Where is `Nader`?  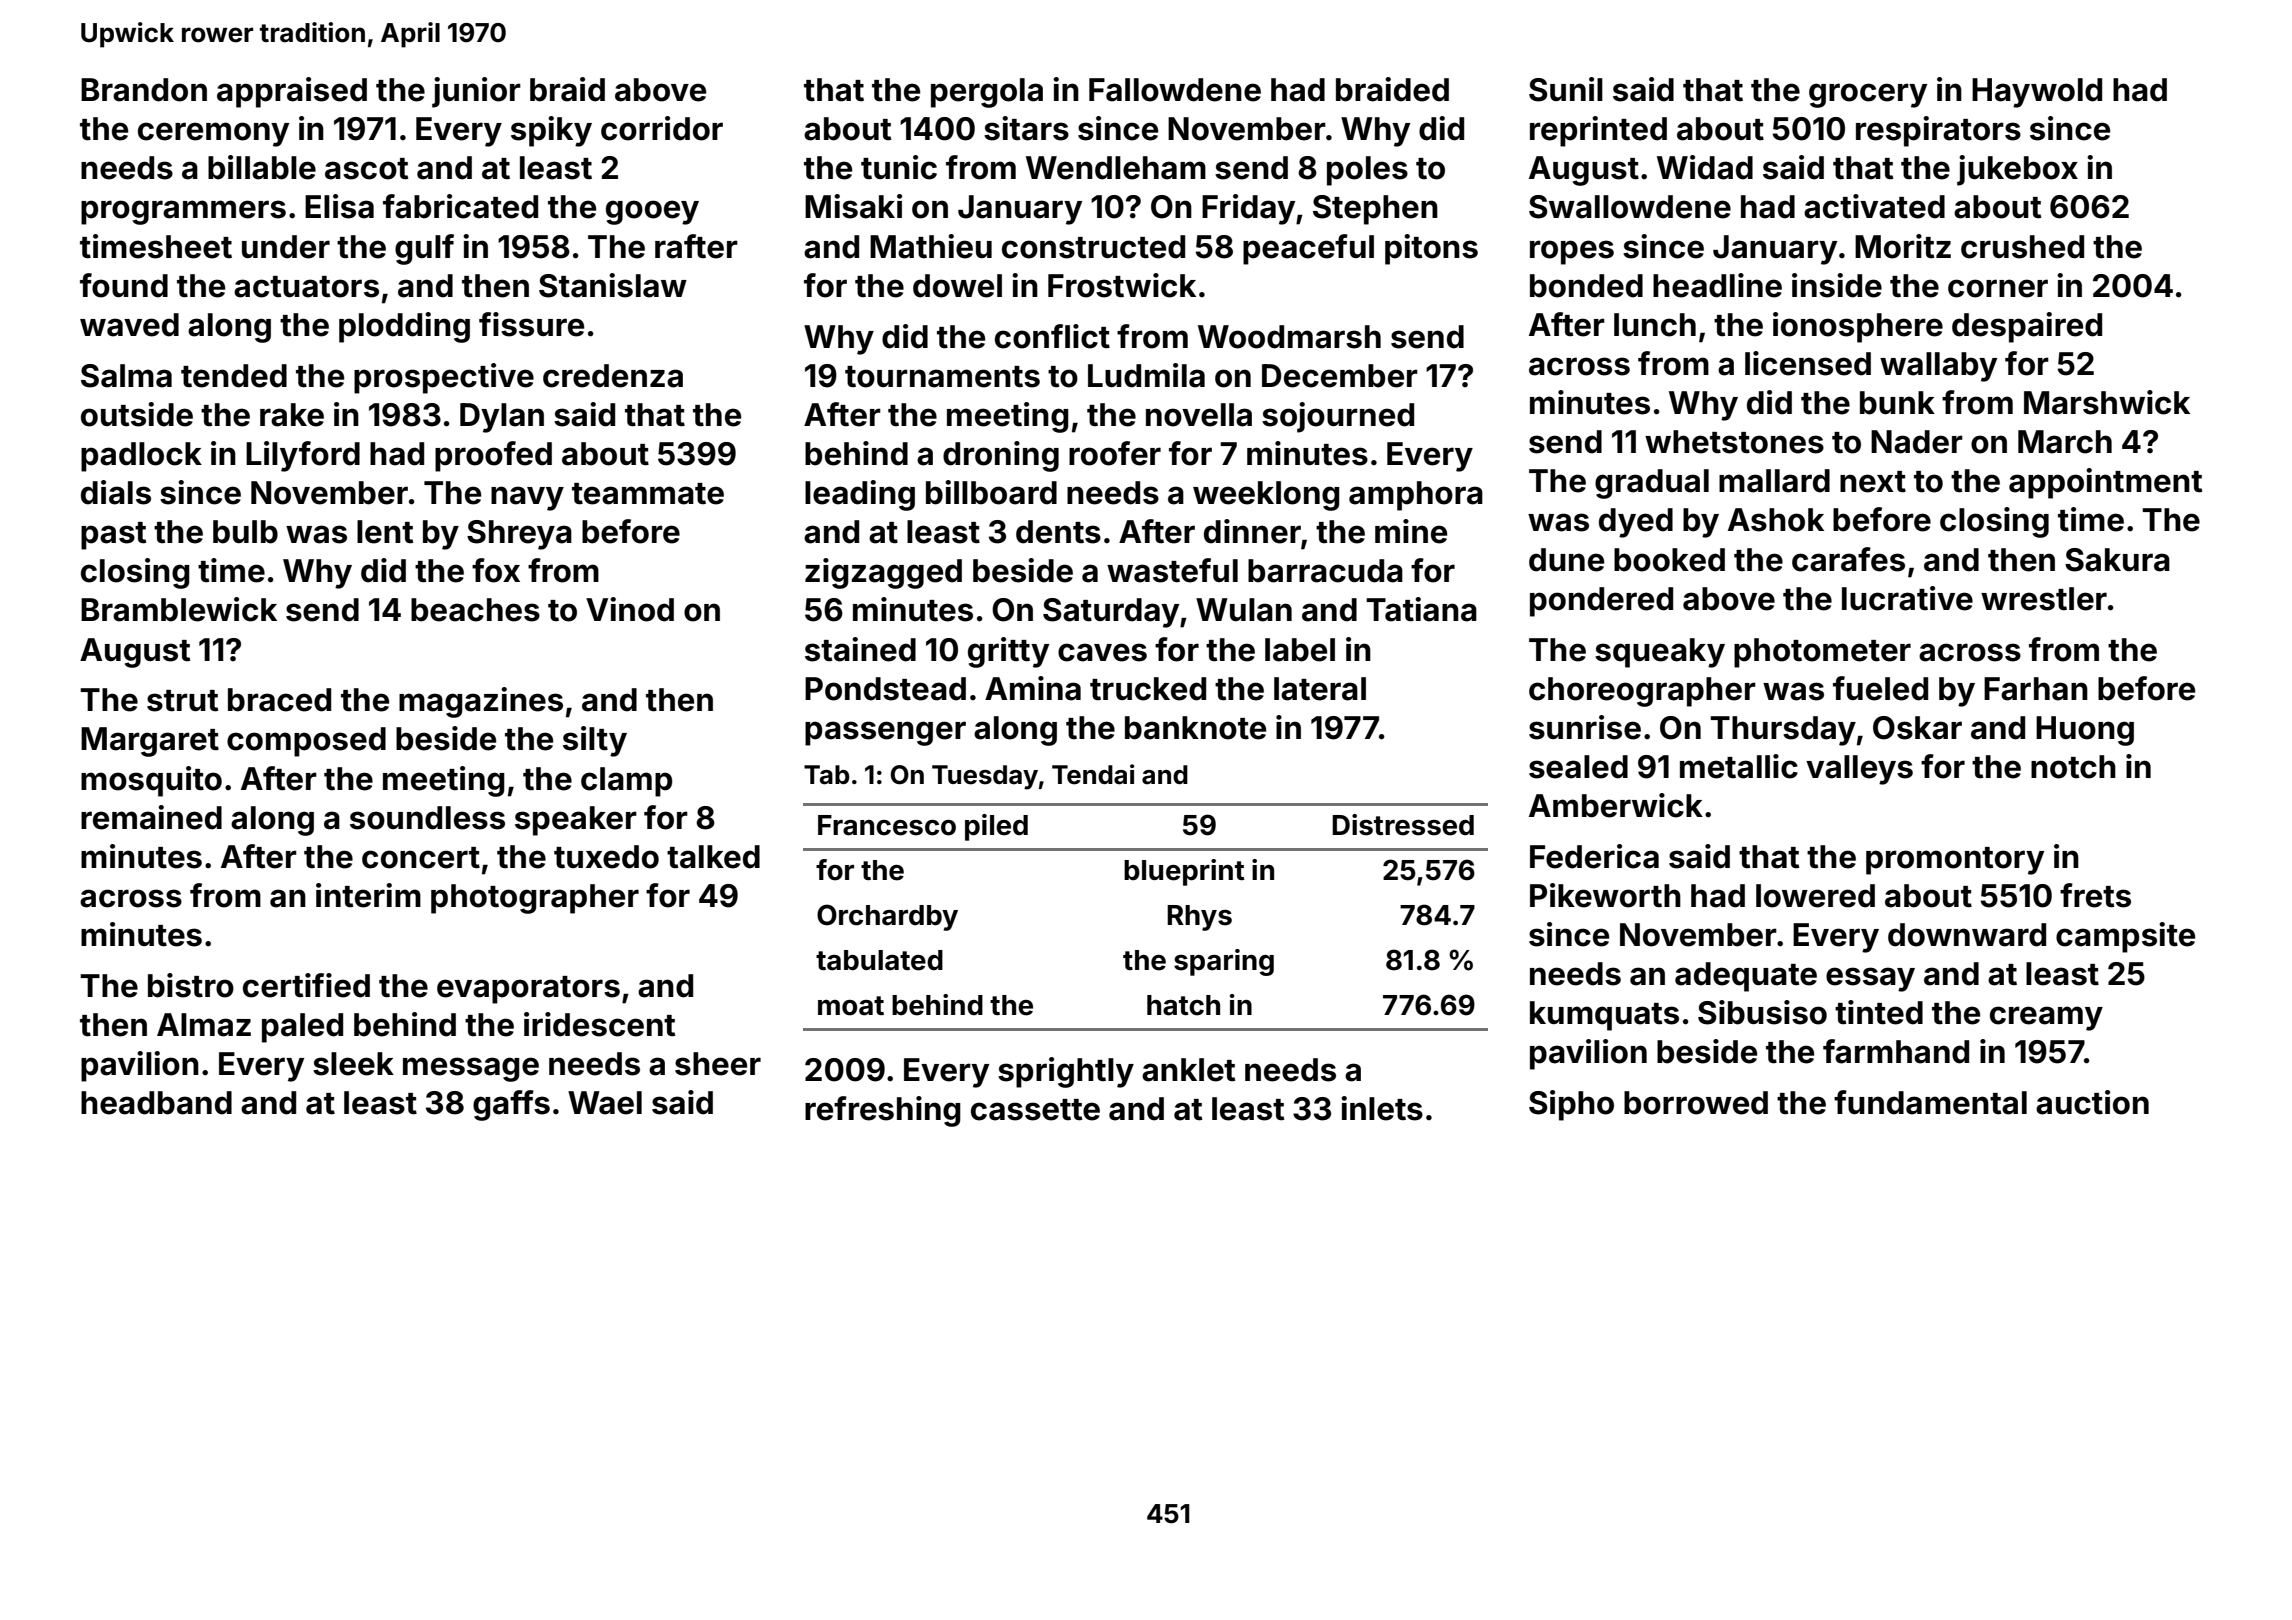 Nader is located at coordinates (1917, 442).
